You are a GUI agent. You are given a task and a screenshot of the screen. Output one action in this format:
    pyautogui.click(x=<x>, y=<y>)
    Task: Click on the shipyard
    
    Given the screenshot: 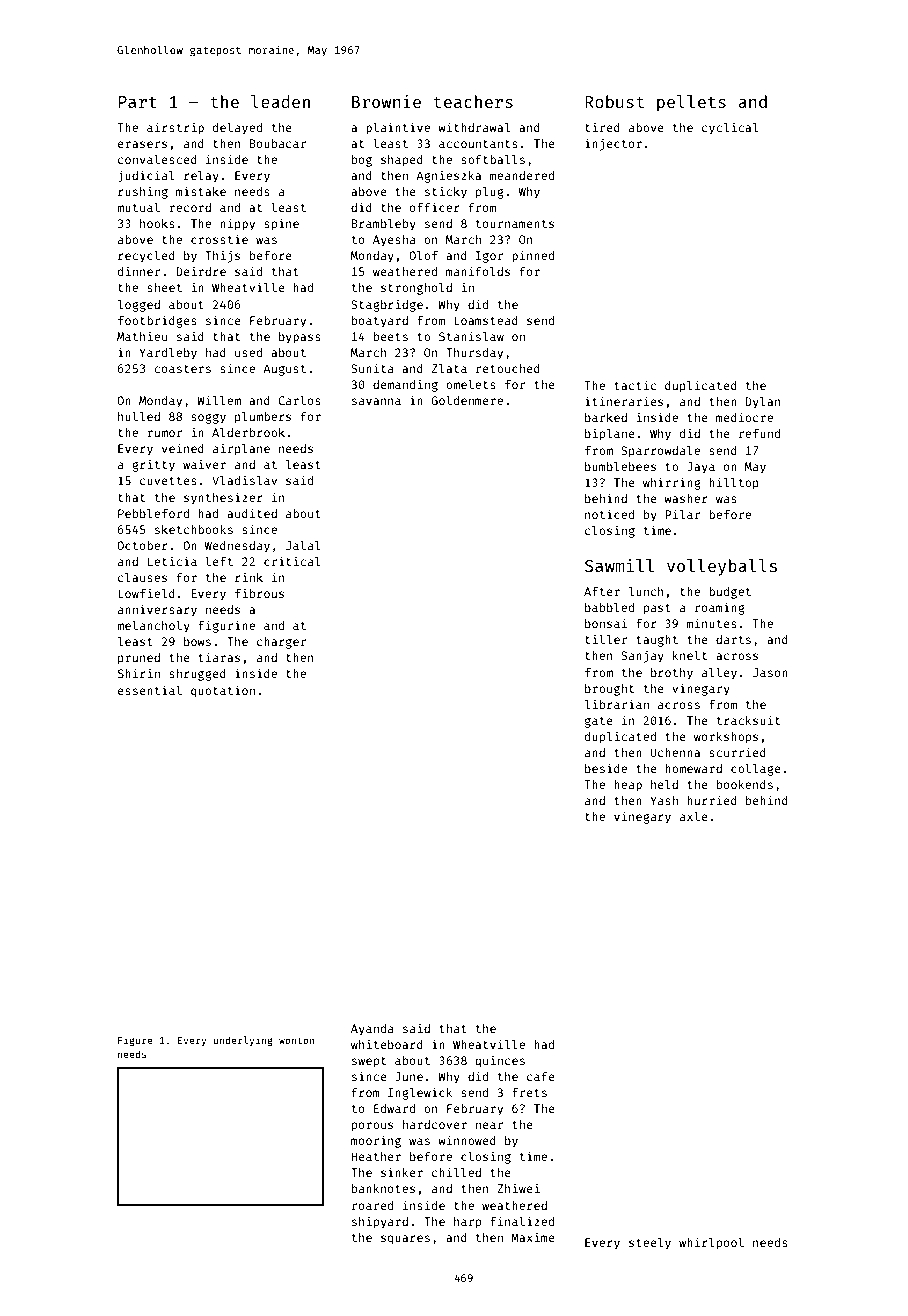 What is the action you would take?
    pyautogui.click(x=380, y=1222)
